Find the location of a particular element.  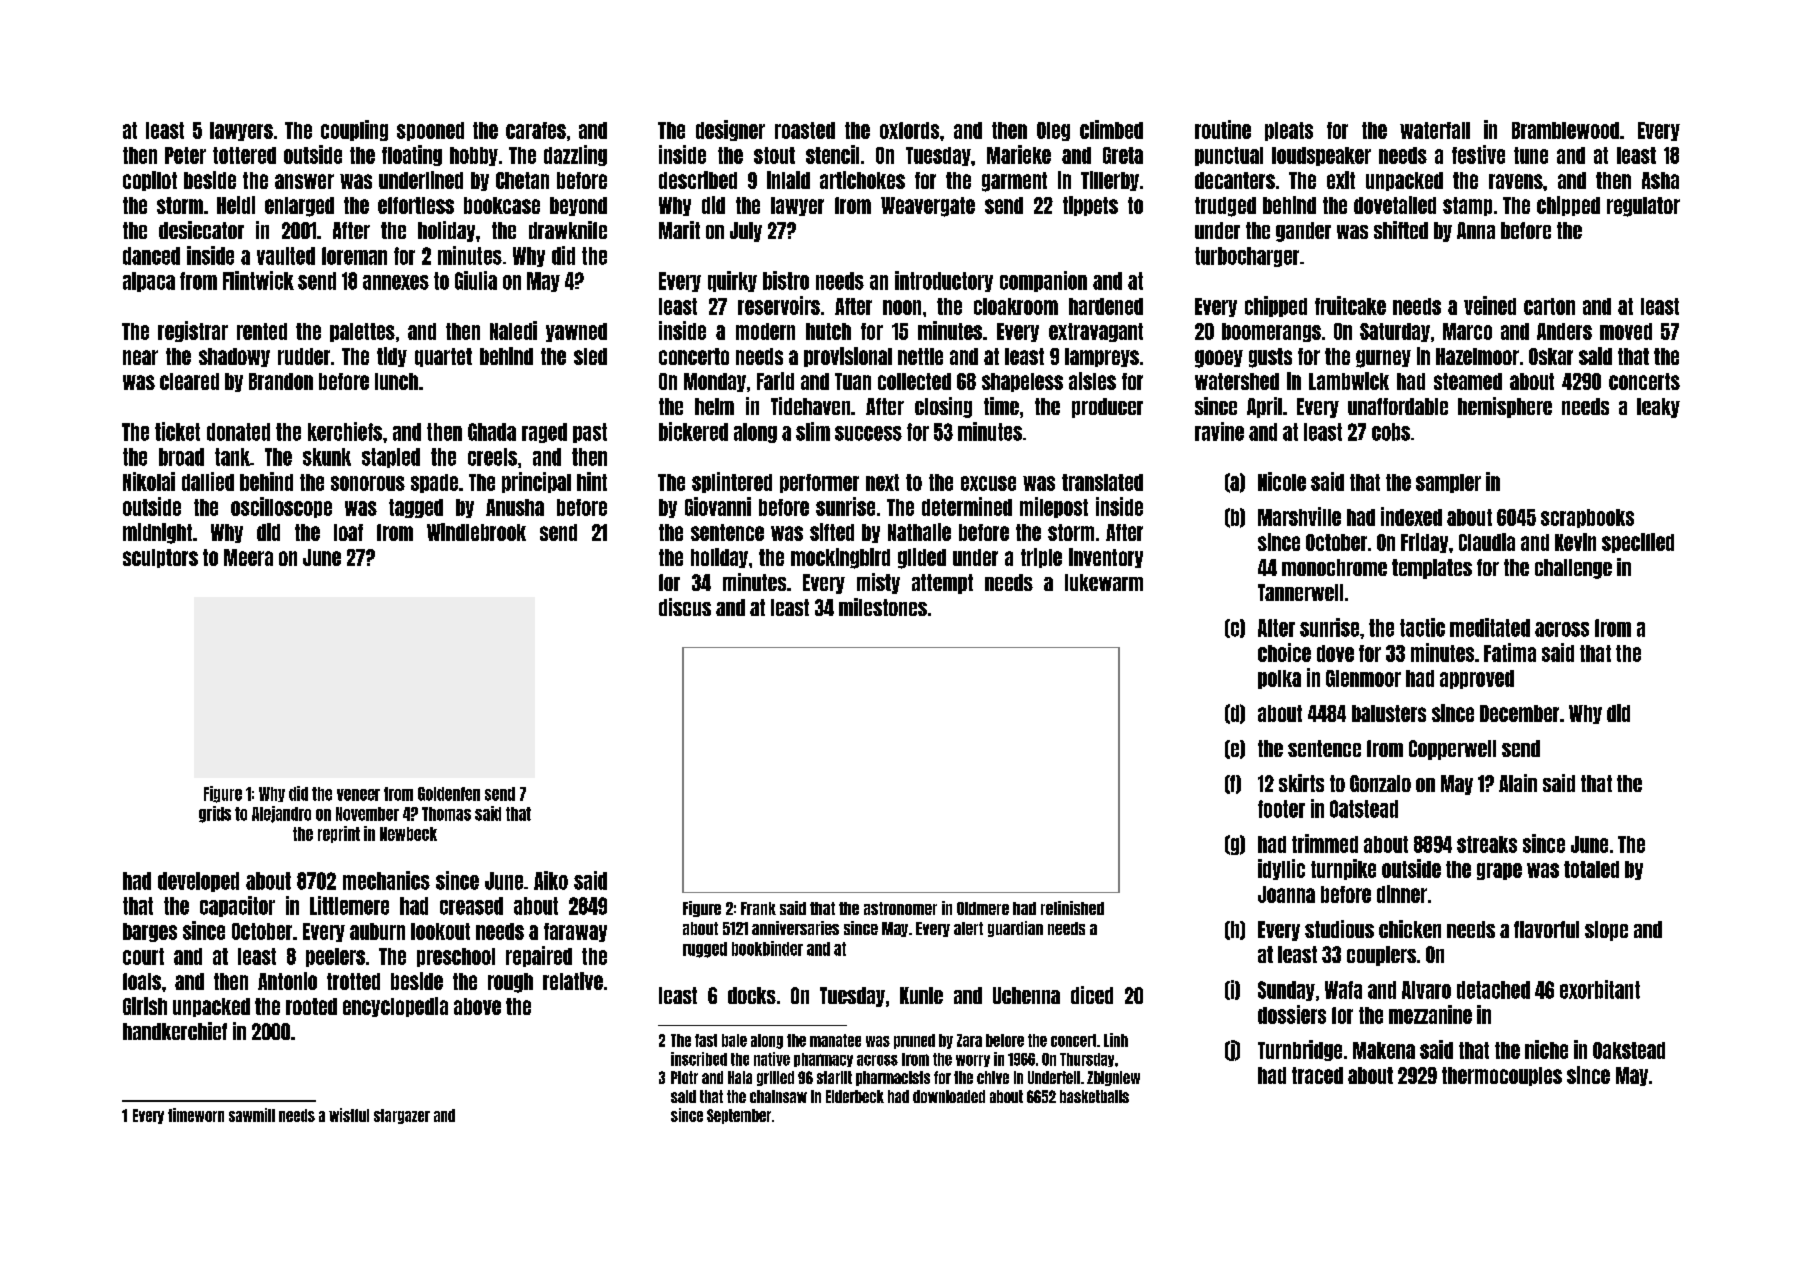

sculptors is located at coordinates (160, 558).
